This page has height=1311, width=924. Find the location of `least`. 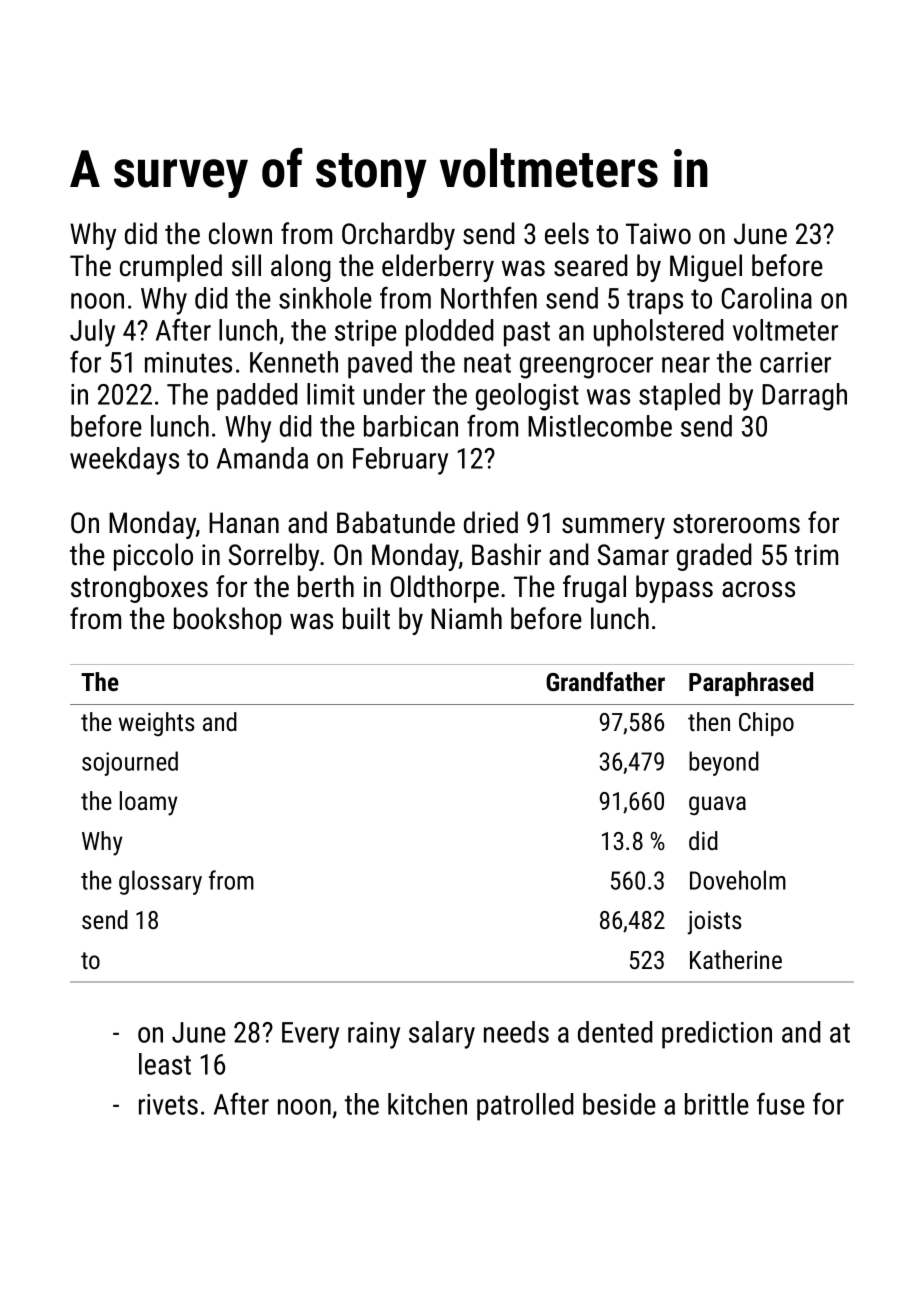

least is located at coordinates (165, 1064).
